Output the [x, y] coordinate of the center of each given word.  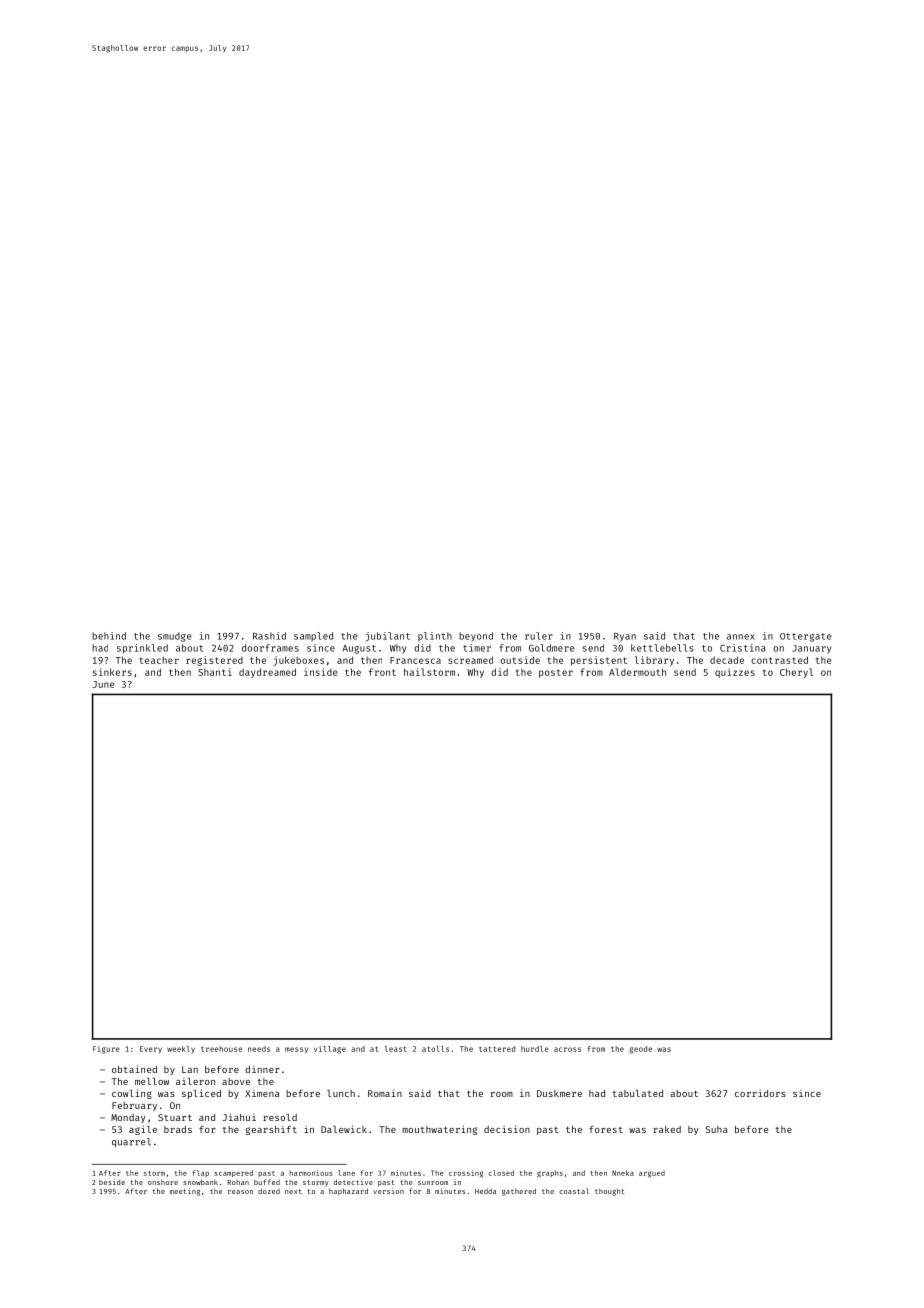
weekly [181, 1049]
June [104, 684]
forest [606, 1129]
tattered [497, 1049]
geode [640, 1050]
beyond [476, 637]
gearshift [271, 1130]
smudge [175, 637]
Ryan [625, 637]
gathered [519, 1192]
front [382, 672]
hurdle [535, 1049]
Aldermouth [637, 672]
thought [609, 1192]
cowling [132, 1094]
